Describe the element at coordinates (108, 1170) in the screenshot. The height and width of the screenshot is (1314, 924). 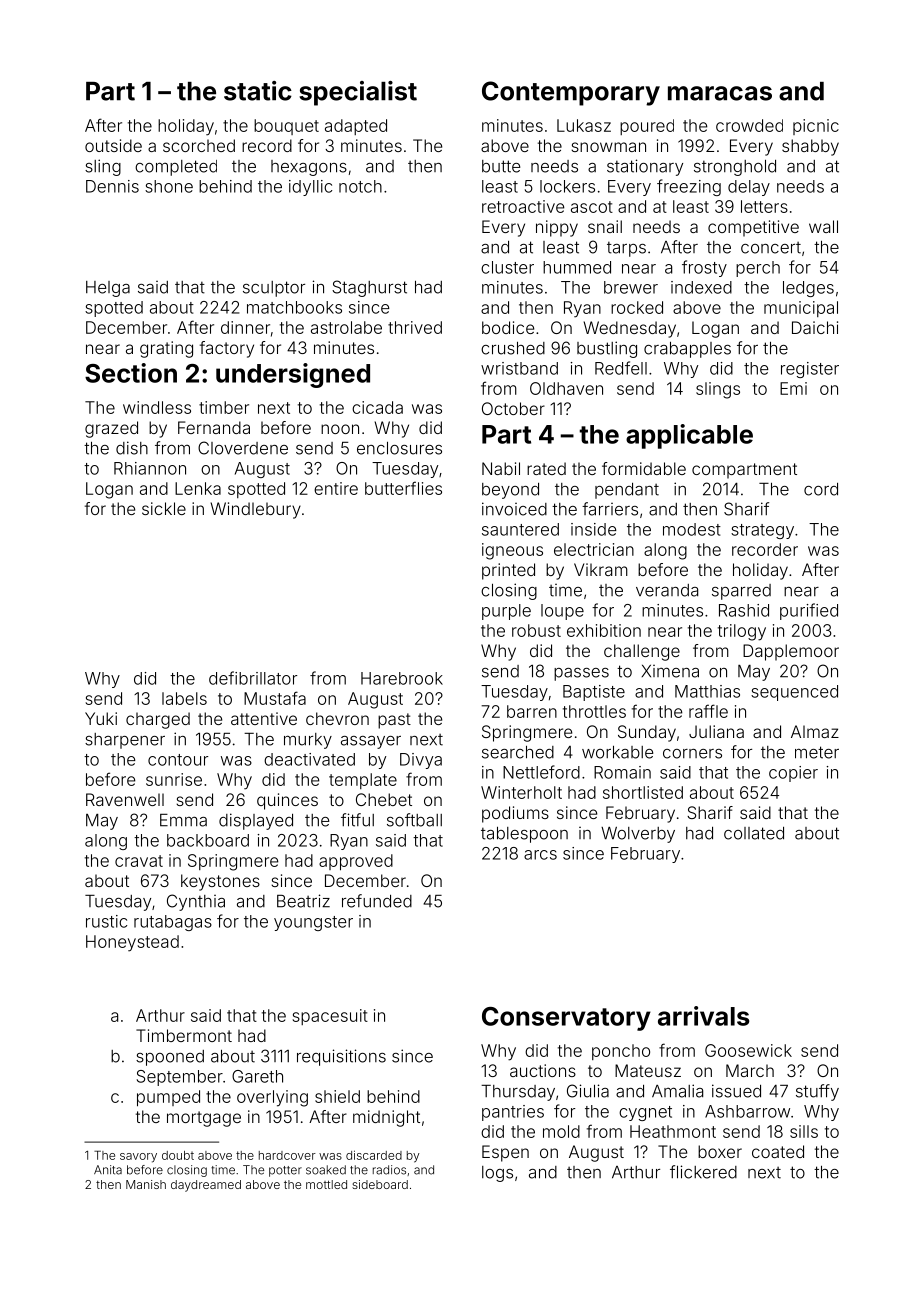
I see `Anita` at that location.
